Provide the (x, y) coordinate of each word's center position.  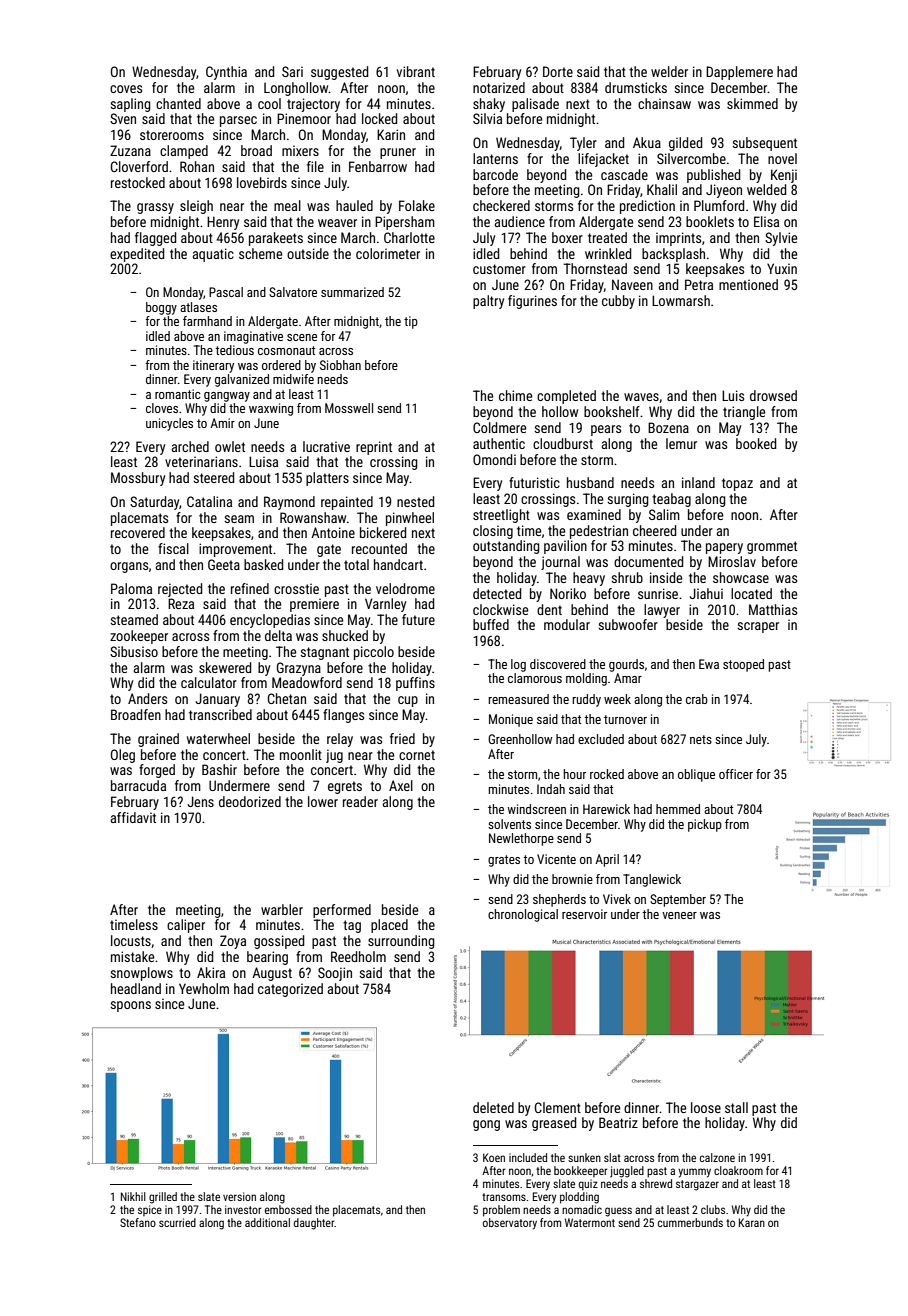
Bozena (668, 427)
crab (697, 699)
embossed (288, 1209)
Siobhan (340, 365)
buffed (491, 624)
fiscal (173, 548)
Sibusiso (134, 651)
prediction (647, 207)
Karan (752, 1222)
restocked (138, 182)
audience (519, 221)
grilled (163, 1198)
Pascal (226, 292)
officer (736, 774)
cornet (417, 755)
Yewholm (204, 988)
